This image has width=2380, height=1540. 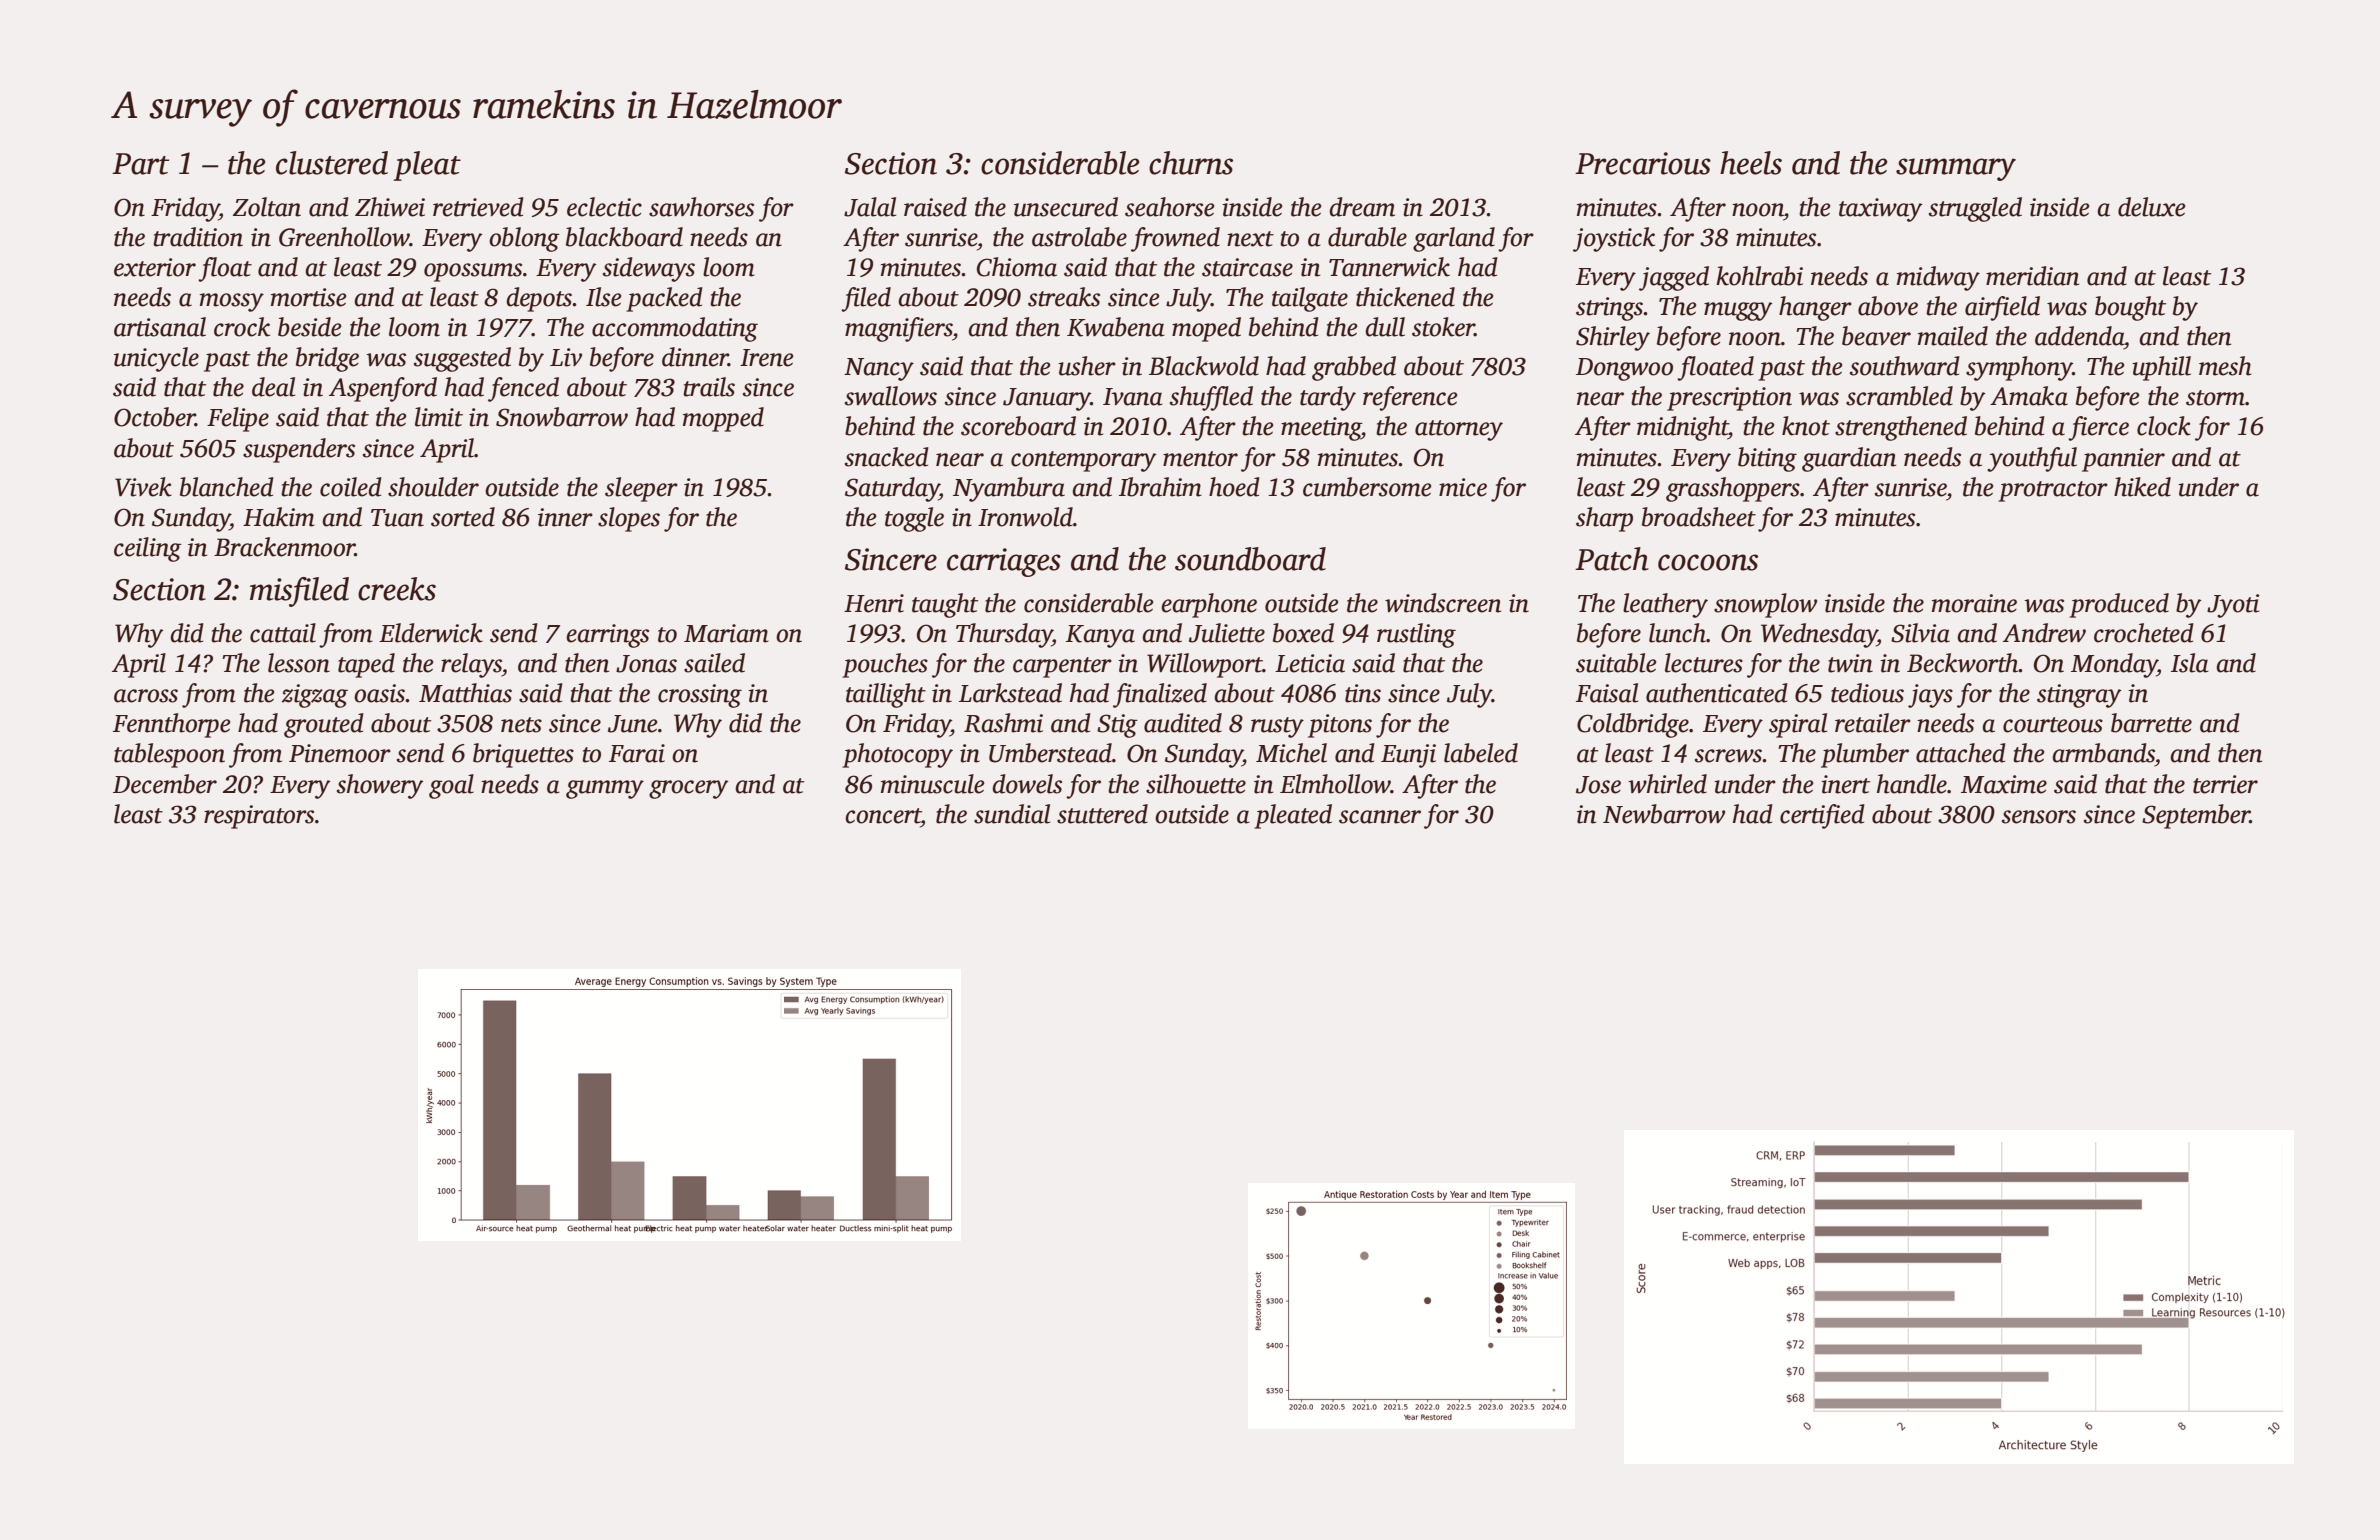 What do you see at coordinates (259, 817) in the image?
I see `respirators` at bounding box center [259, 817].
